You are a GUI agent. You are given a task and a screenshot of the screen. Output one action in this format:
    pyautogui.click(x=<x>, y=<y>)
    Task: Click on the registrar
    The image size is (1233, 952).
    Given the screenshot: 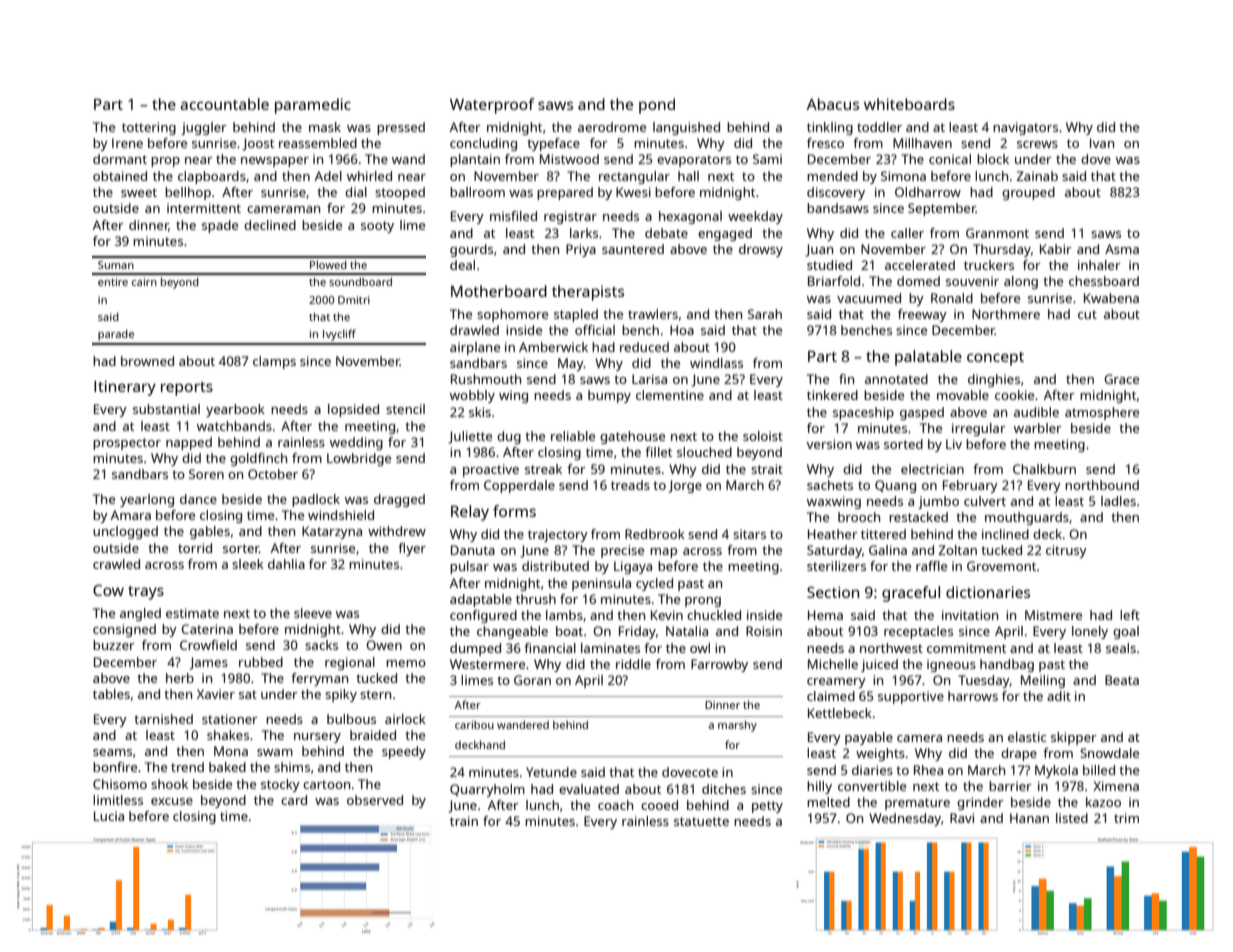 What is the action you would take?
    pyautogui.click(x=570, y=217)
